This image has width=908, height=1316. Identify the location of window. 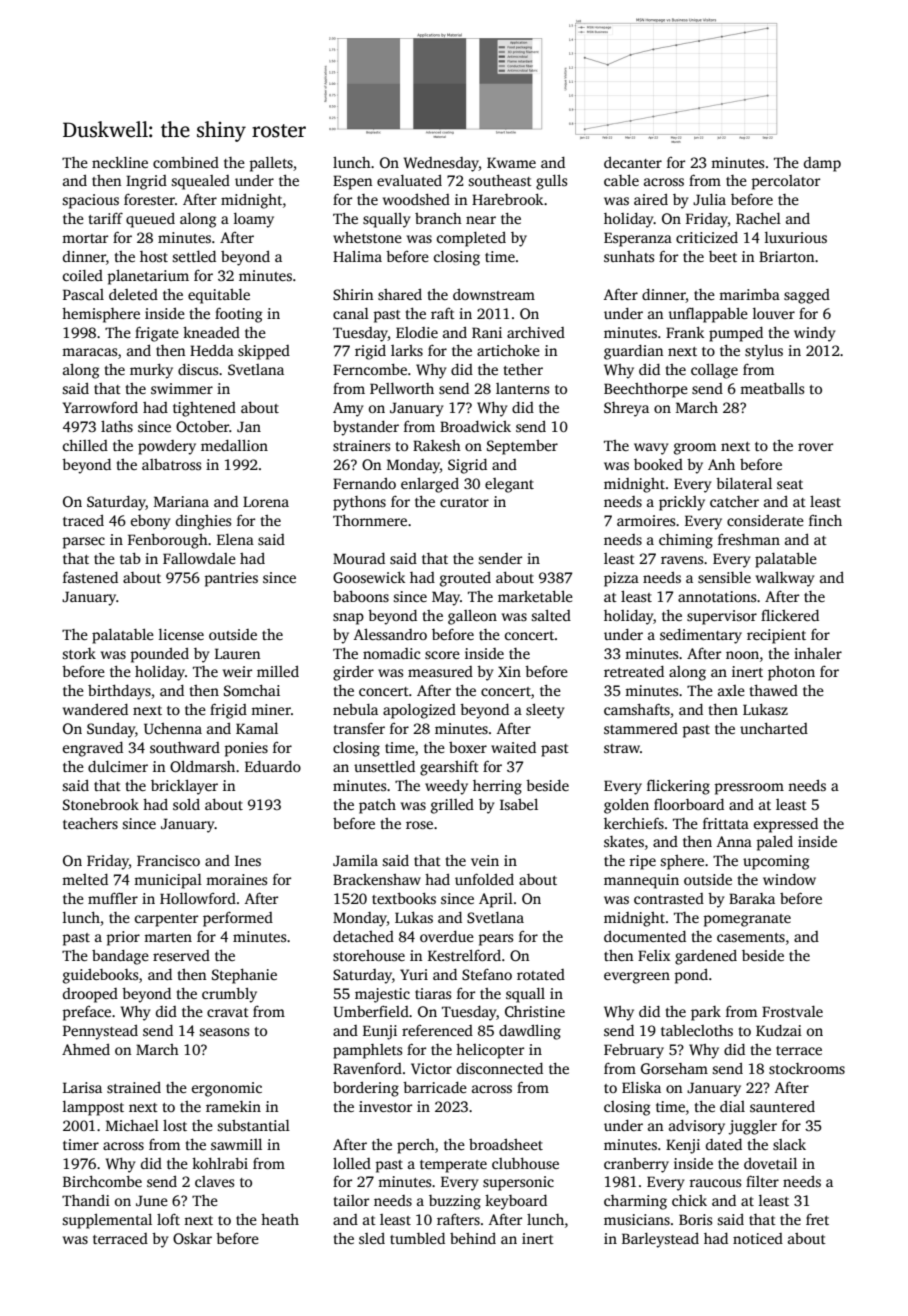
(789, 879).
